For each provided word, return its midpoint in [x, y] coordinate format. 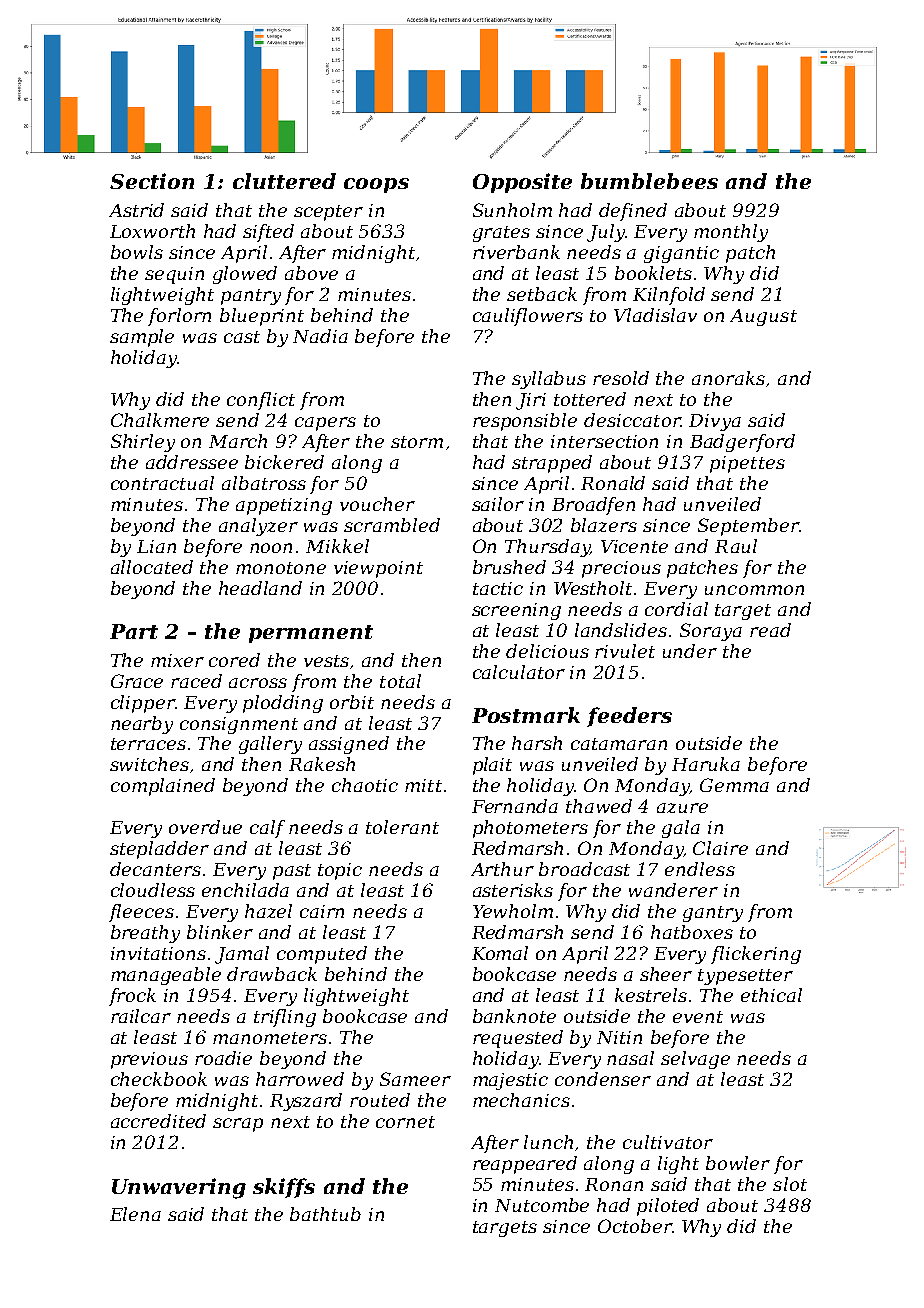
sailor [498, 504]
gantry [713, 914]
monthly [731, 233]
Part [134, 631]
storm [417, 442]
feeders [629, 717]
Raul [736, 546]
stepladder [159, 850]
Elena [135, 1214]
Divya [715, 422]
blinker [220, 932]
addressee [192, 462]
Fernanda [515, 806]
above [311, 273]
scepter [328, 213]
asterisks [513, 890]
